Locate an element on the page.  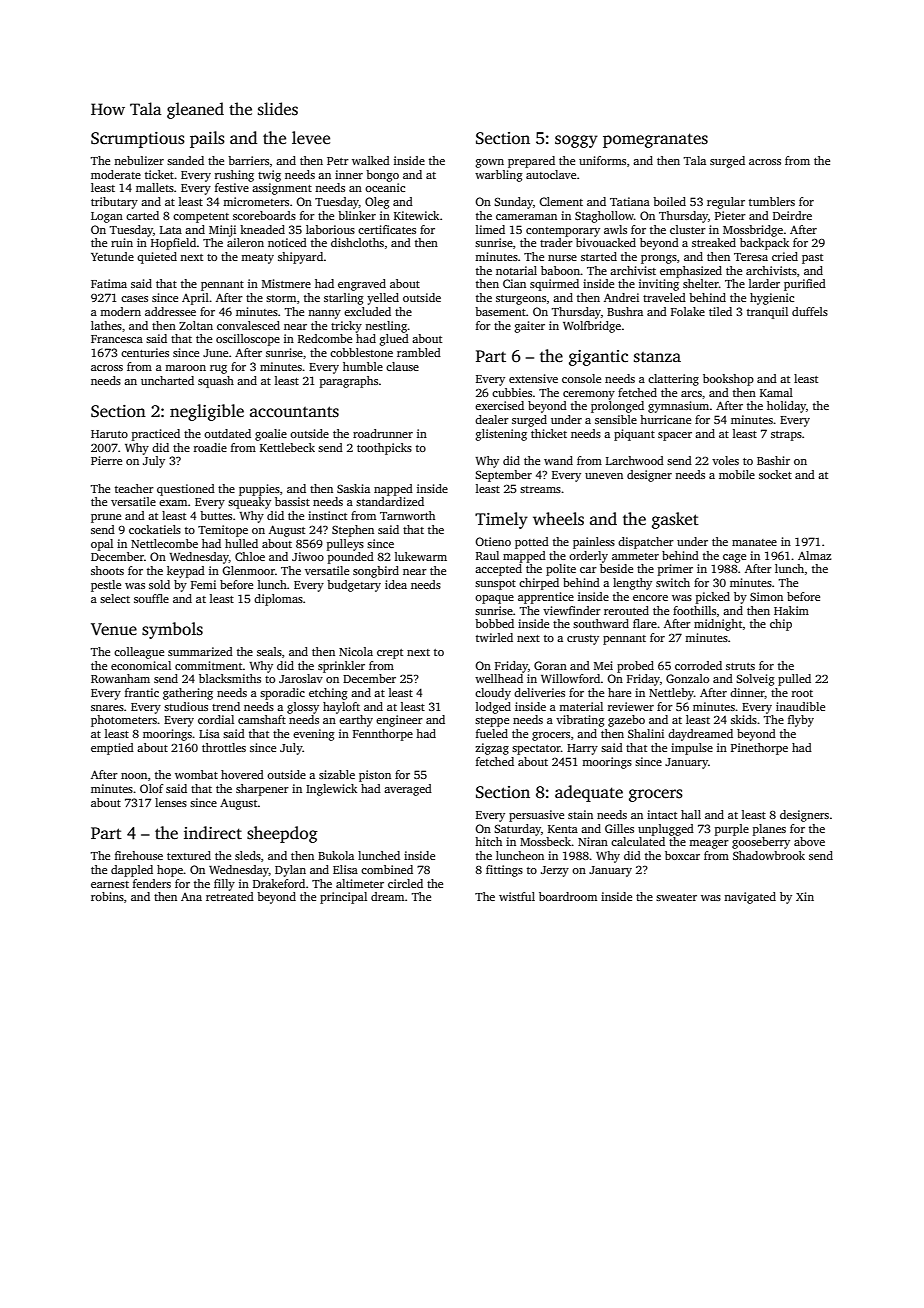
Gonzalo is located at coordinates (687, 678).
